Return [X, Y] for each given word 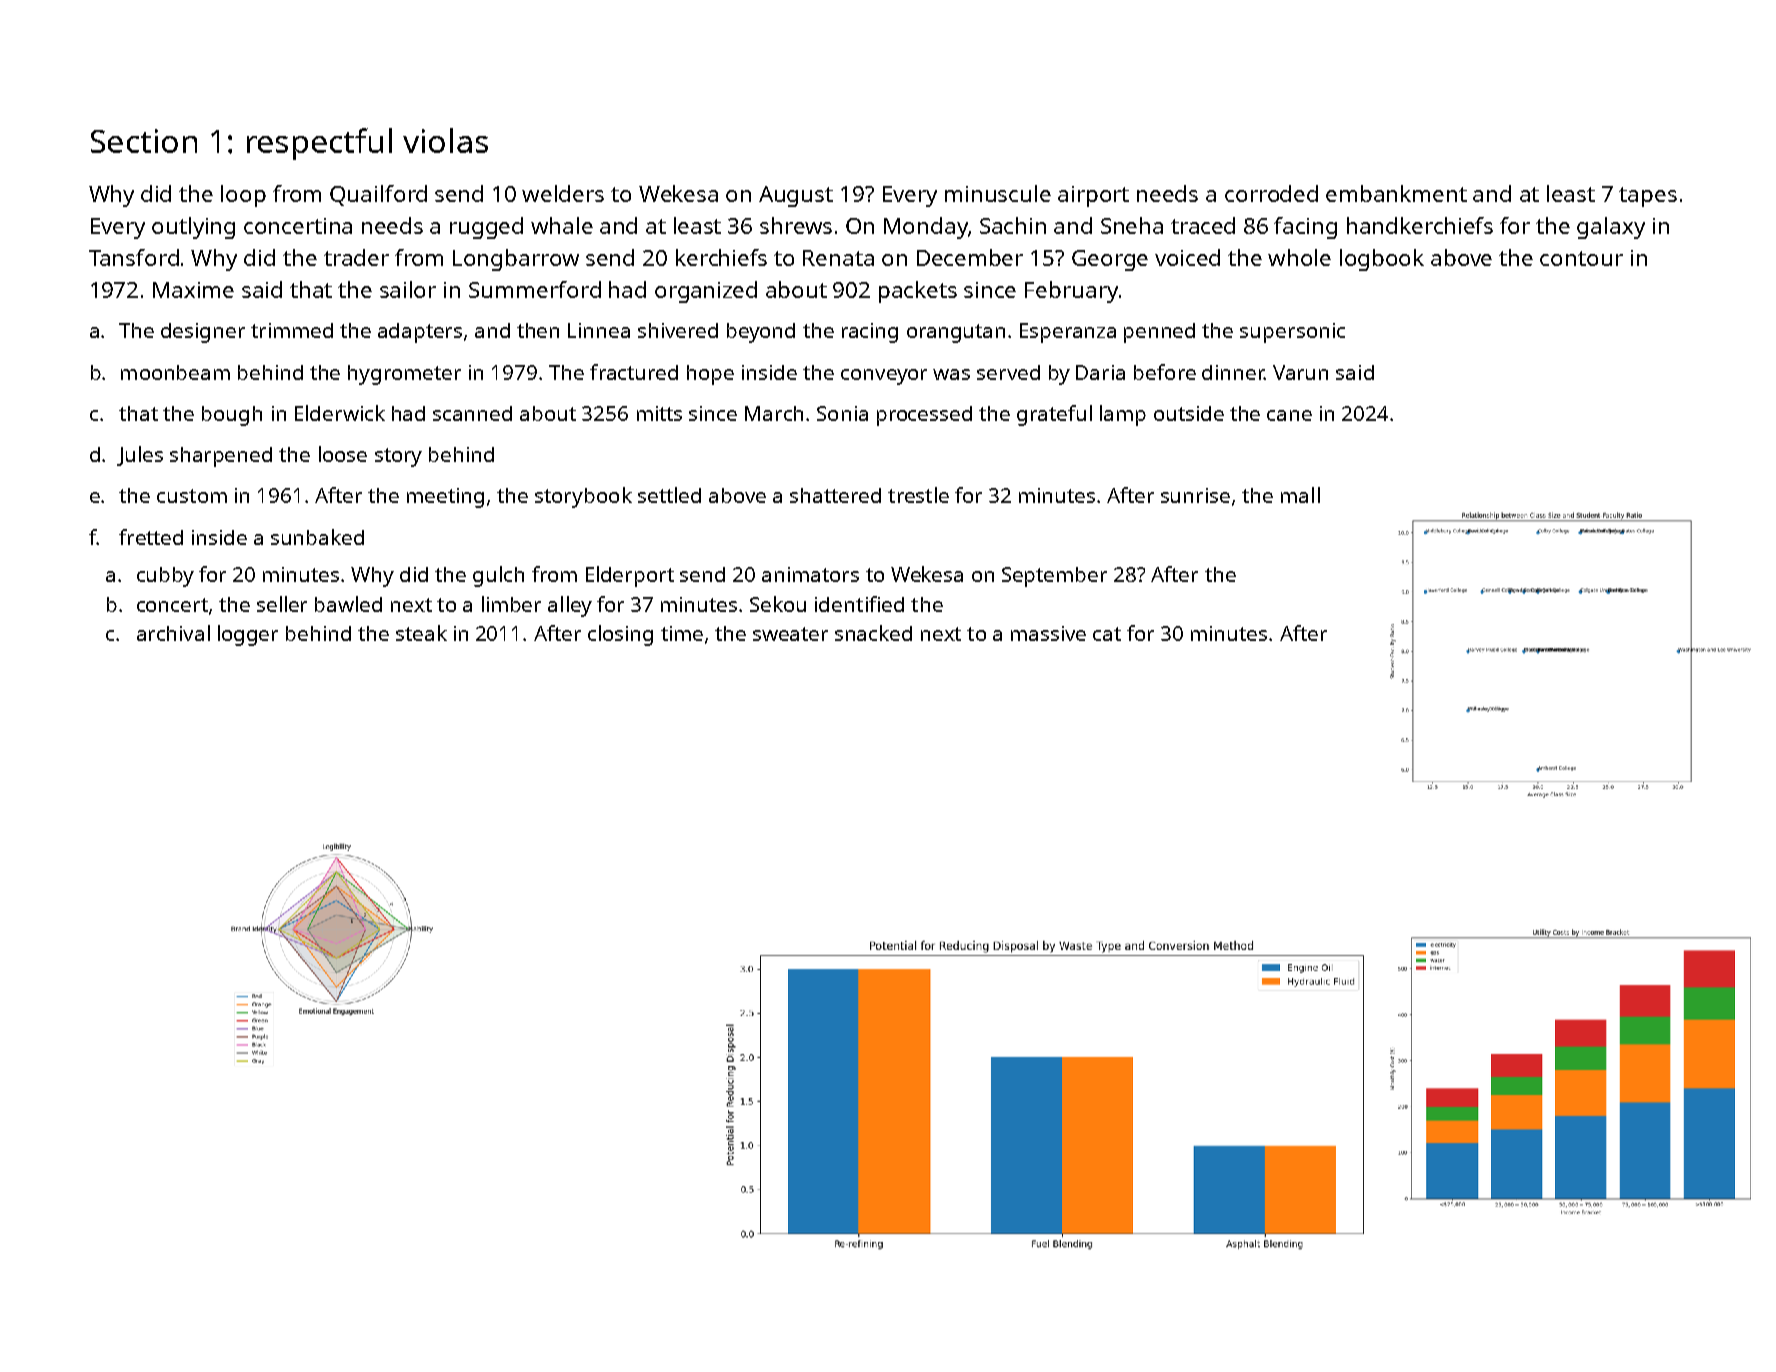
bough [232, 416]
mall [1300, 495]
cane [1289, 415]
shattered [835, 495]
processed [924, 416]
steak [421, 633]
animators [810, 574]
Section [144, 141]
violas [445, 140]
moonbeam [175, 372]
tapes [1648, 197]
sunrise [1195, 495]
